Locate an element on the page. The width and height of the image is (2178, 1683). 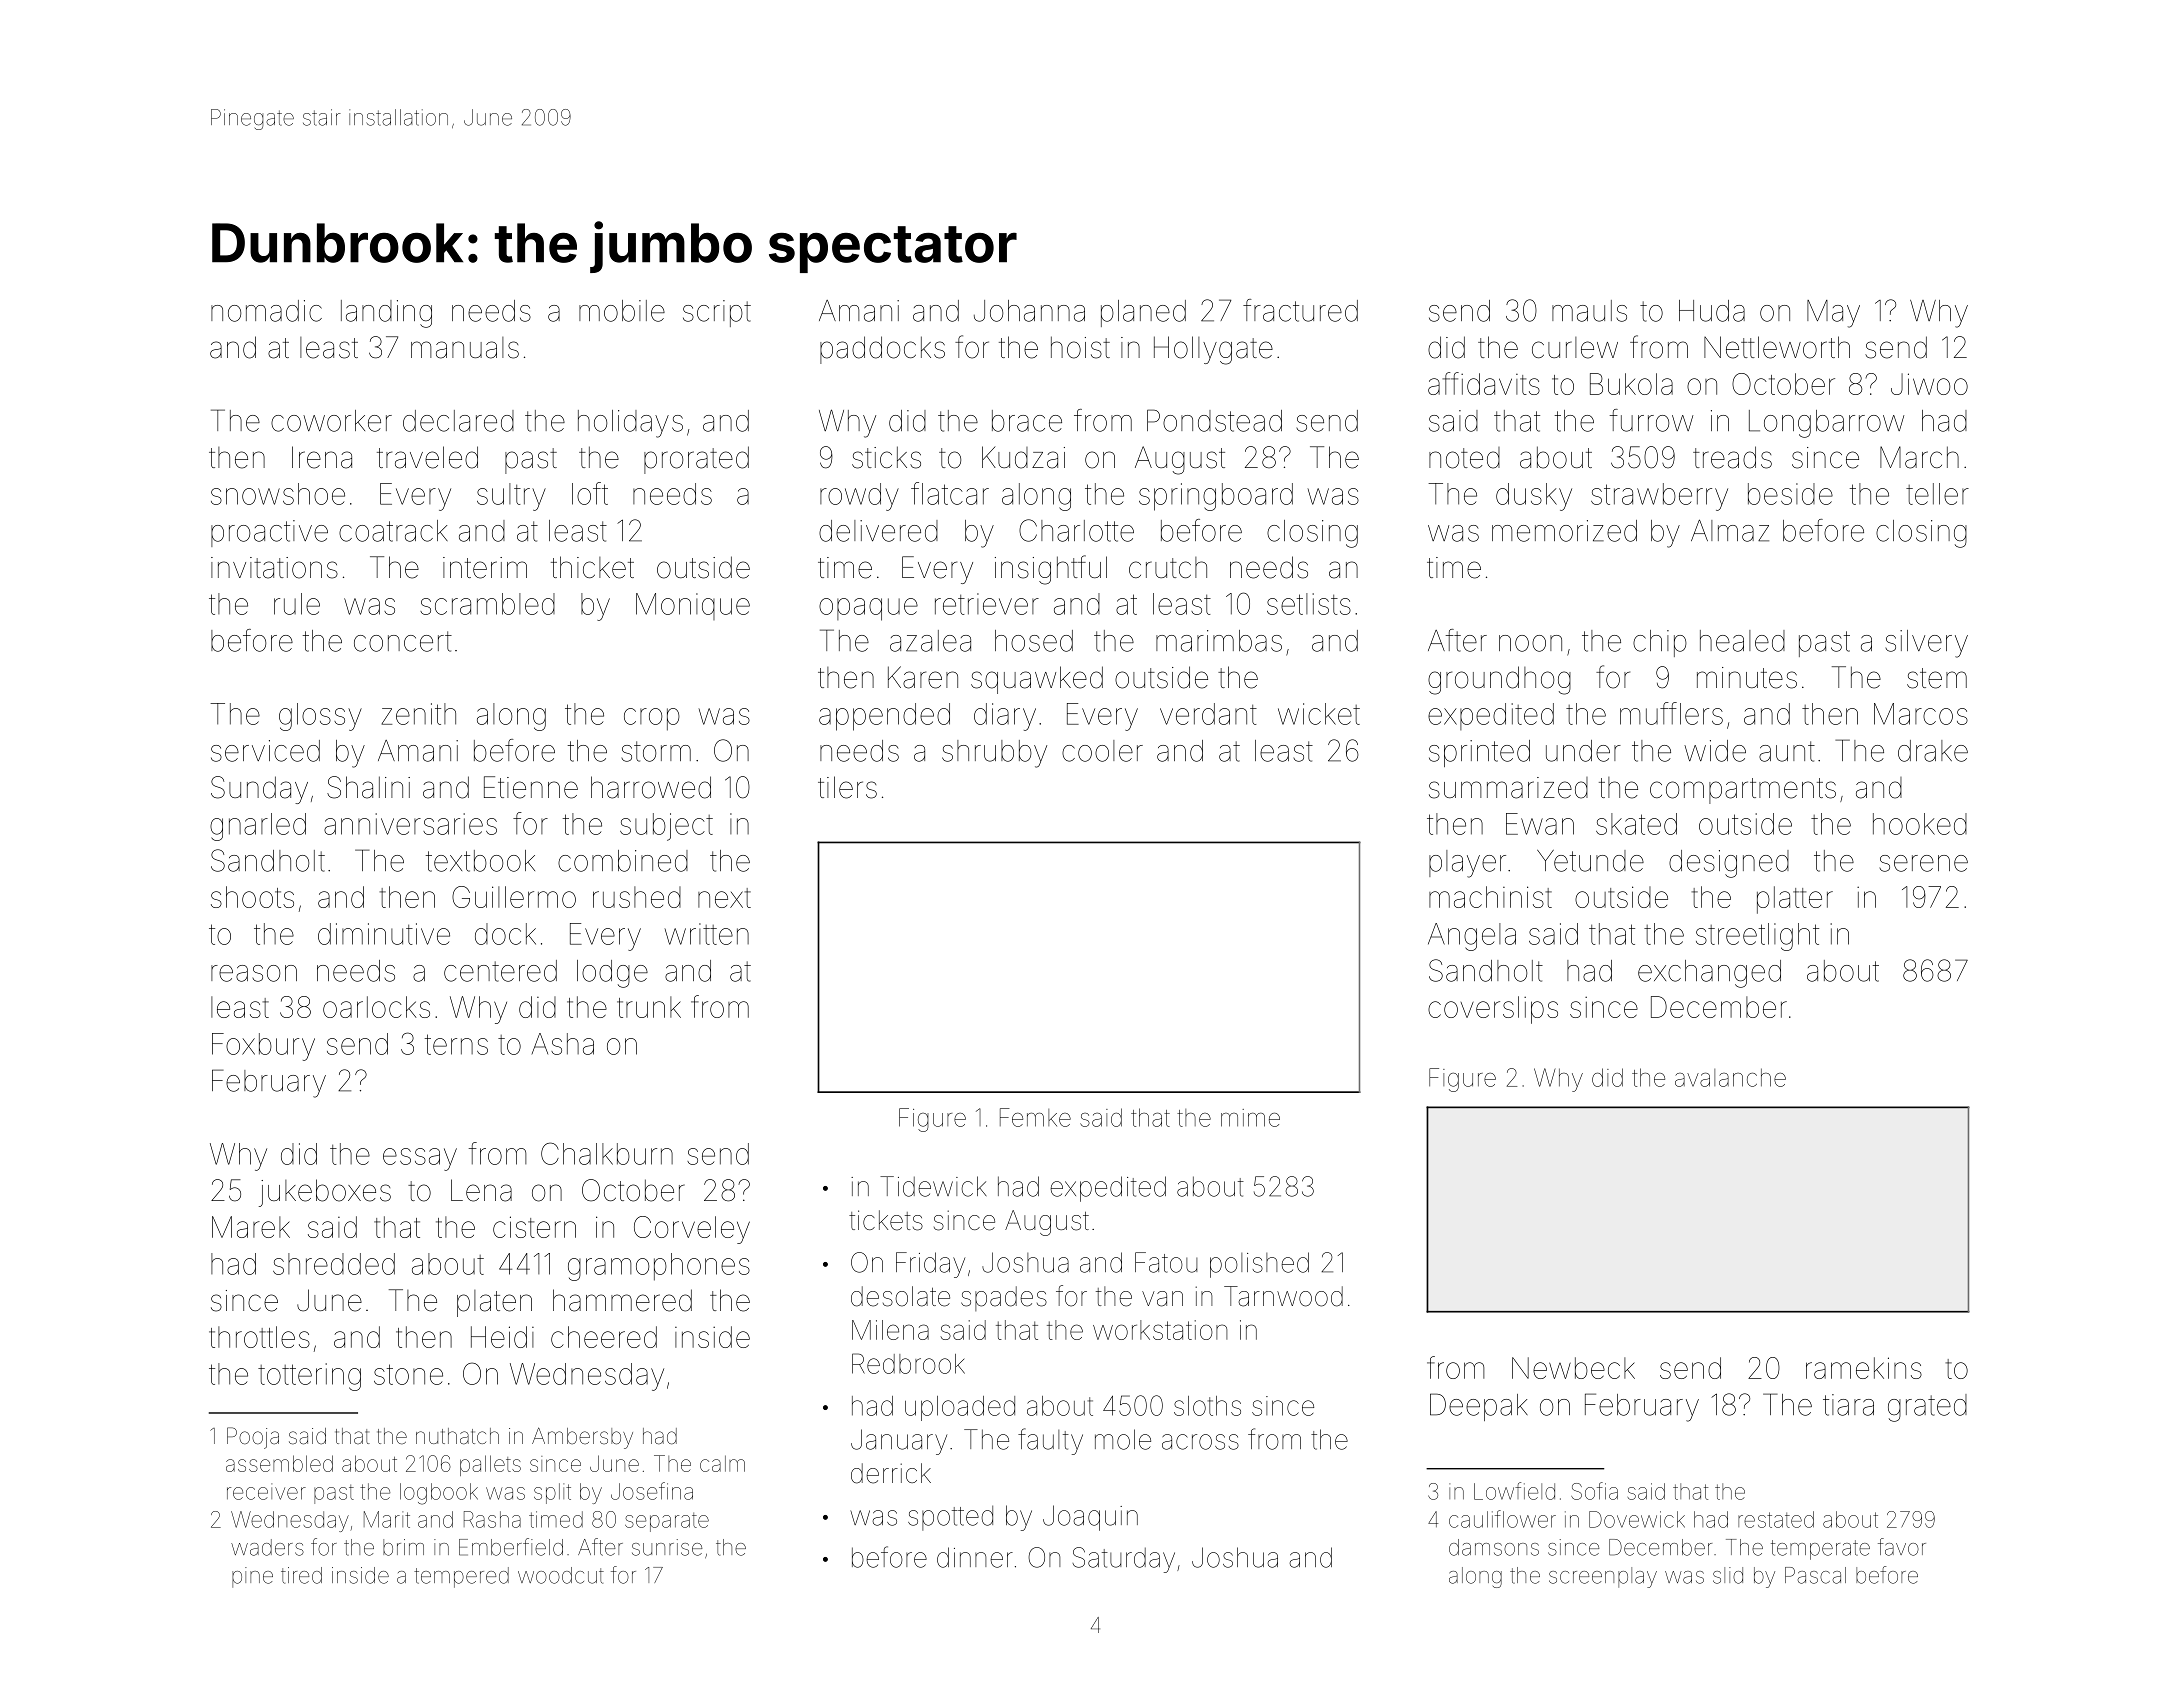
reason is located at coordinates (254, 973).
